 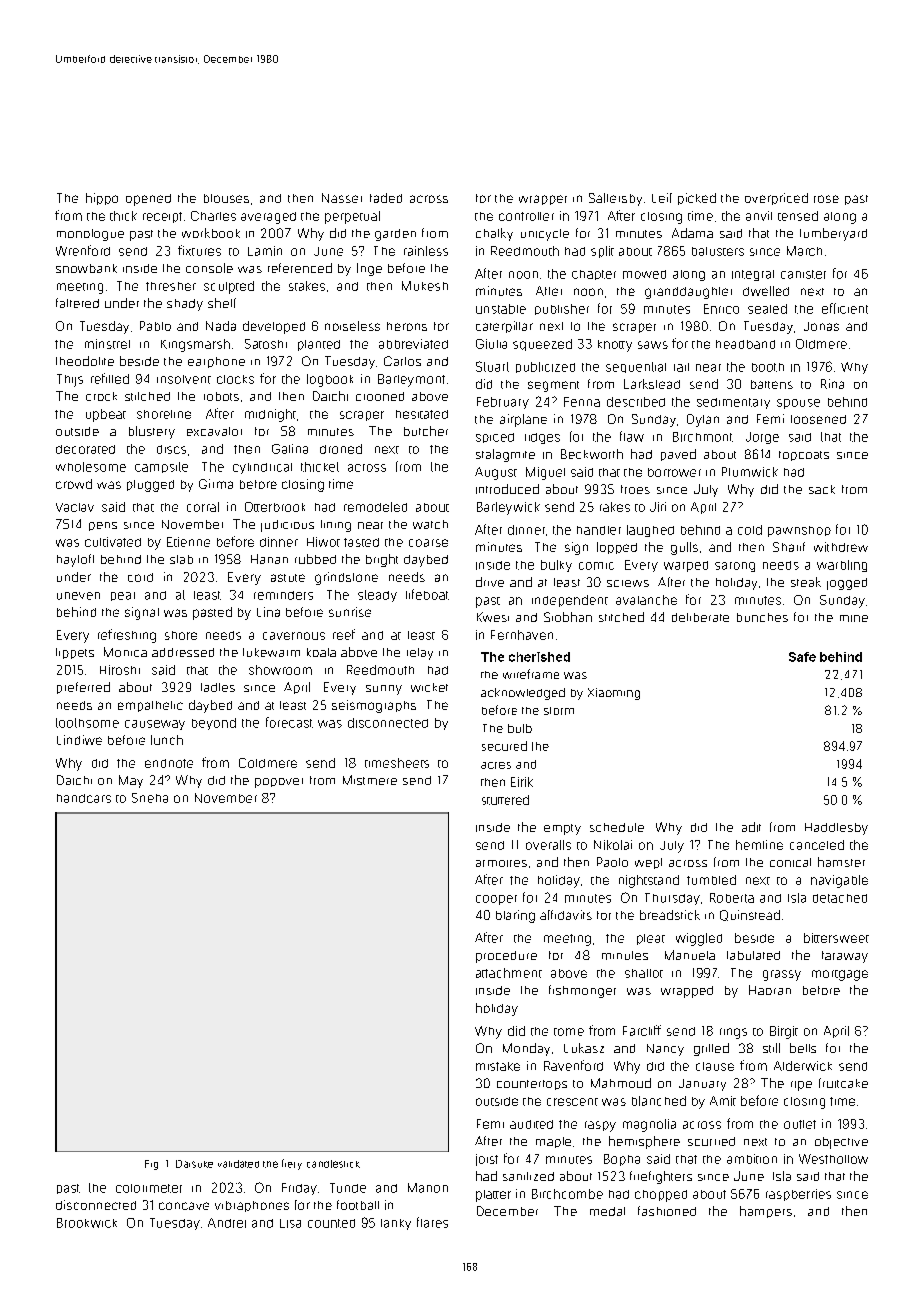 I want to click on tippets, so click(x=75, y=653).
